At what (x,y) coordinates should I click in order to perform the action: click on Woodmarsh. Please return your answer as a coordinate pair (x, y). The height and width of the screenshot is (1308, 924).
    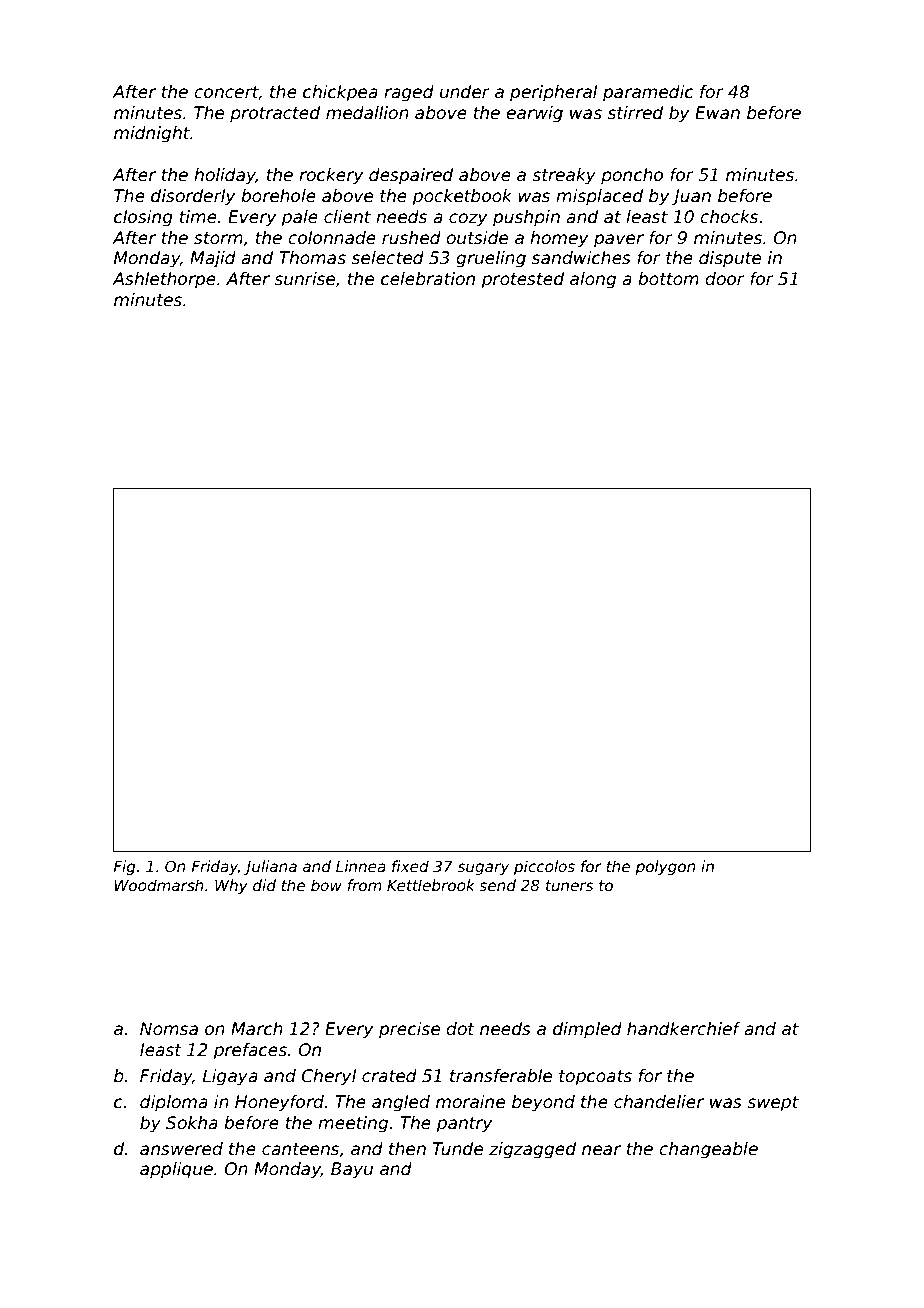
    Looking at the image, I should click on (159, 885).
